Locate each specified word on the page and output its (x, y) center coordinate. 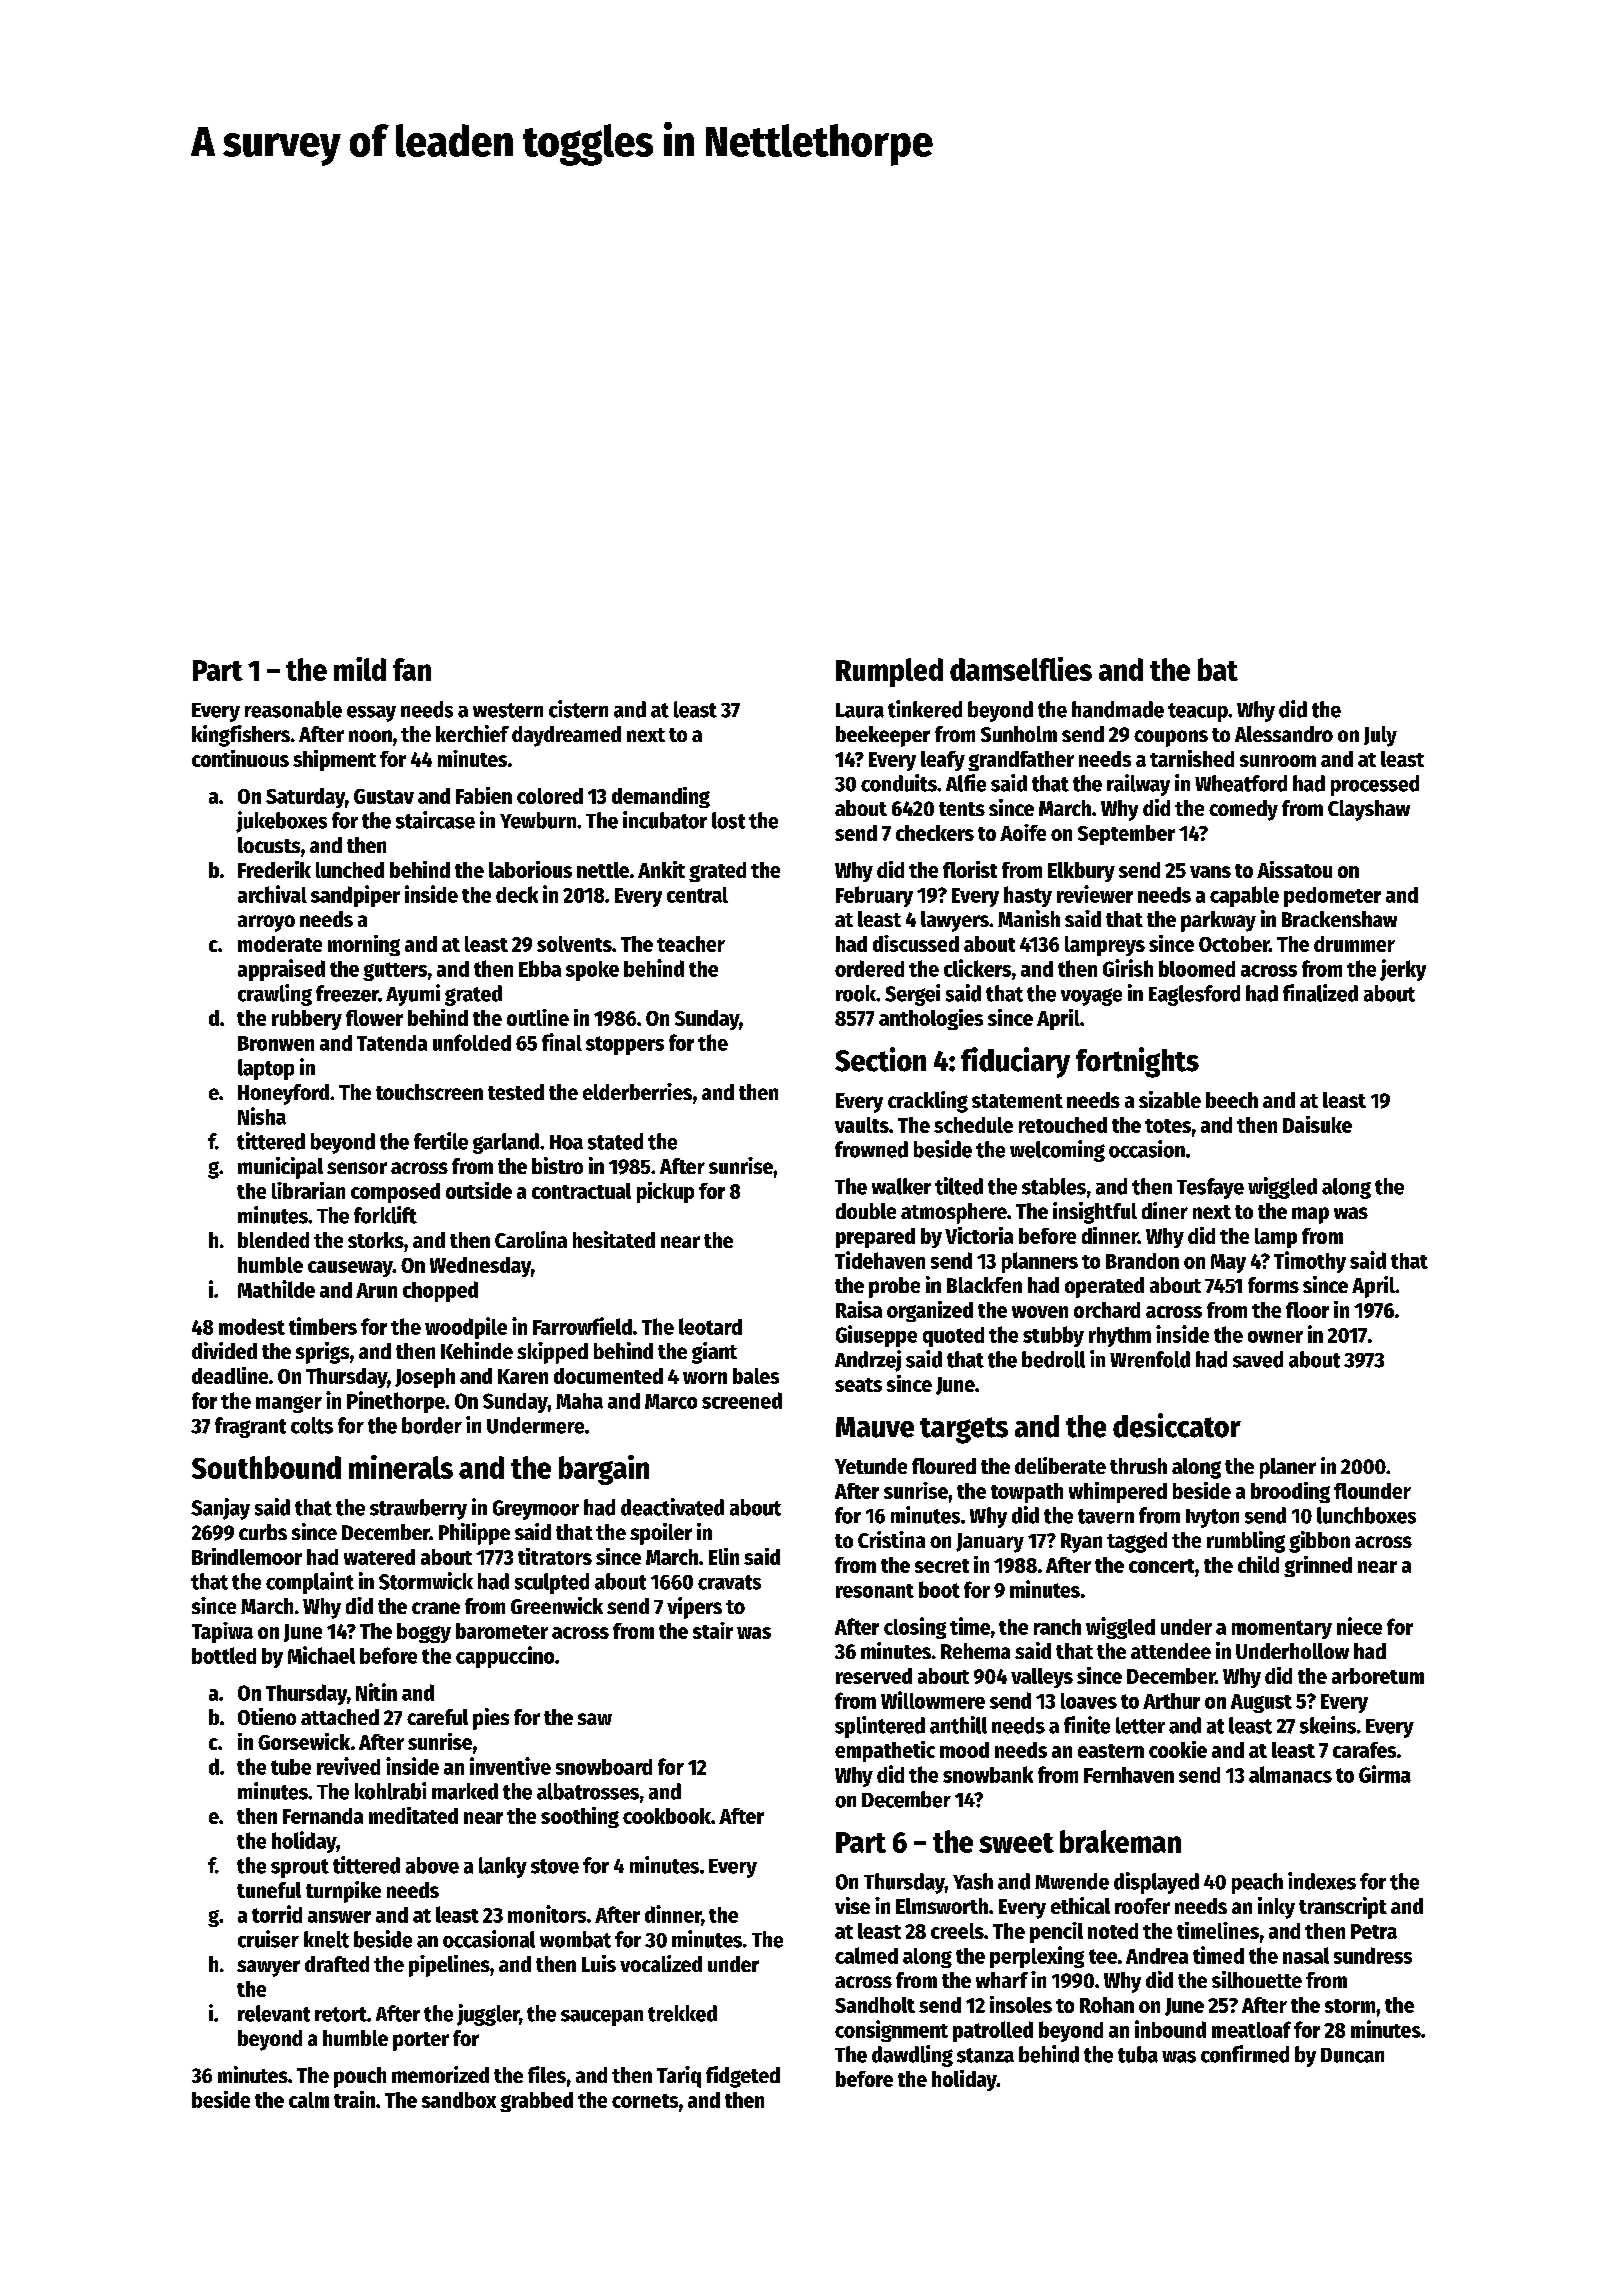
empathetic (885, 1751)
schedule (973, 1125)
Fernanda (323, 1816)
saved (1258, 1359)
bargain (604, 1470)
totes (1168, 1126)
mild (360, 669)
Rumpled (889, 672)
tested (516, 1092)
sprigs (322, 1353)
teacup (1198, 712)
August (1261, 1703)
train (354, 2099)
